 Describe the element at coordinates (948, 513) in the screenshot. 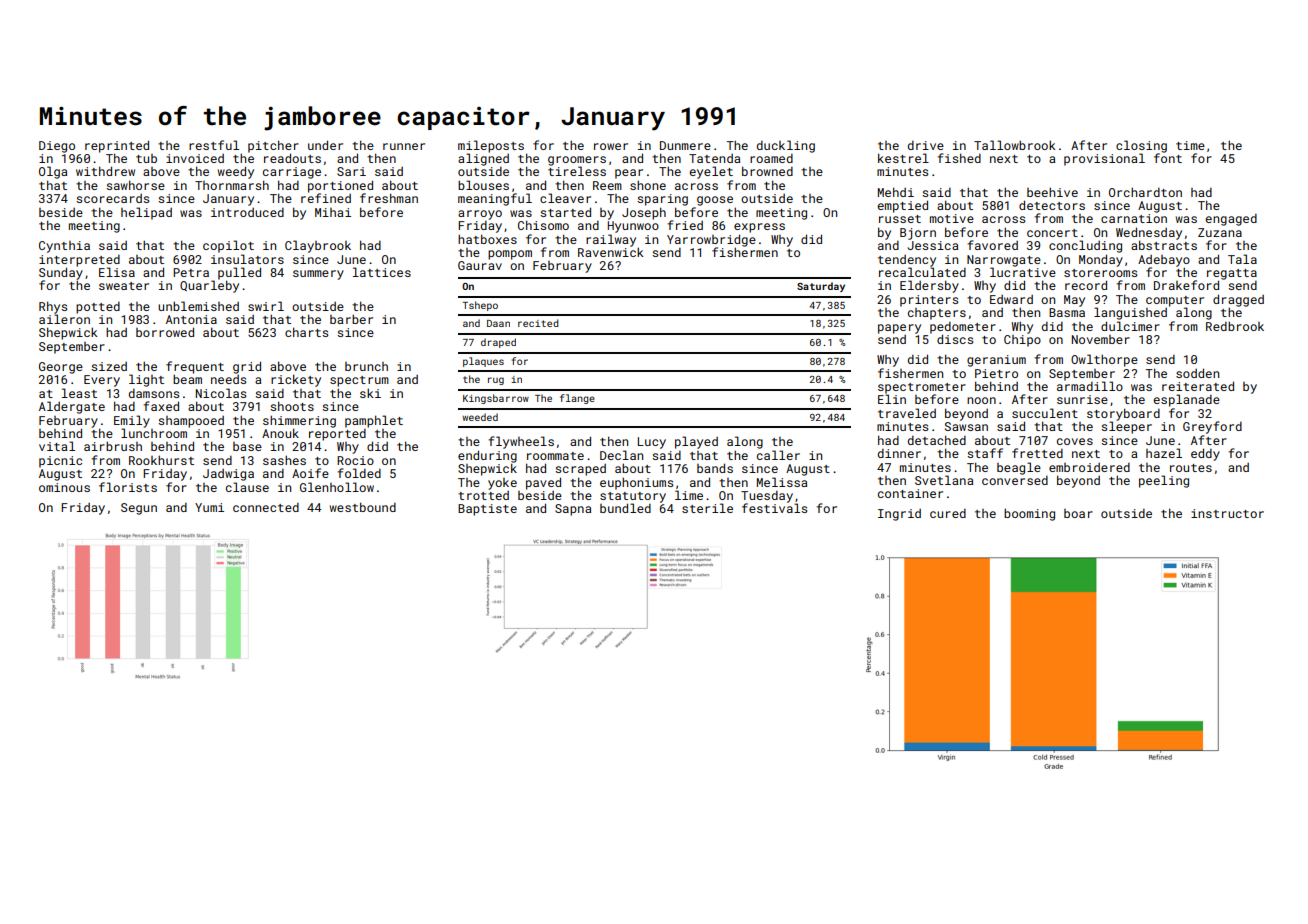

I see `cured` at that location.
